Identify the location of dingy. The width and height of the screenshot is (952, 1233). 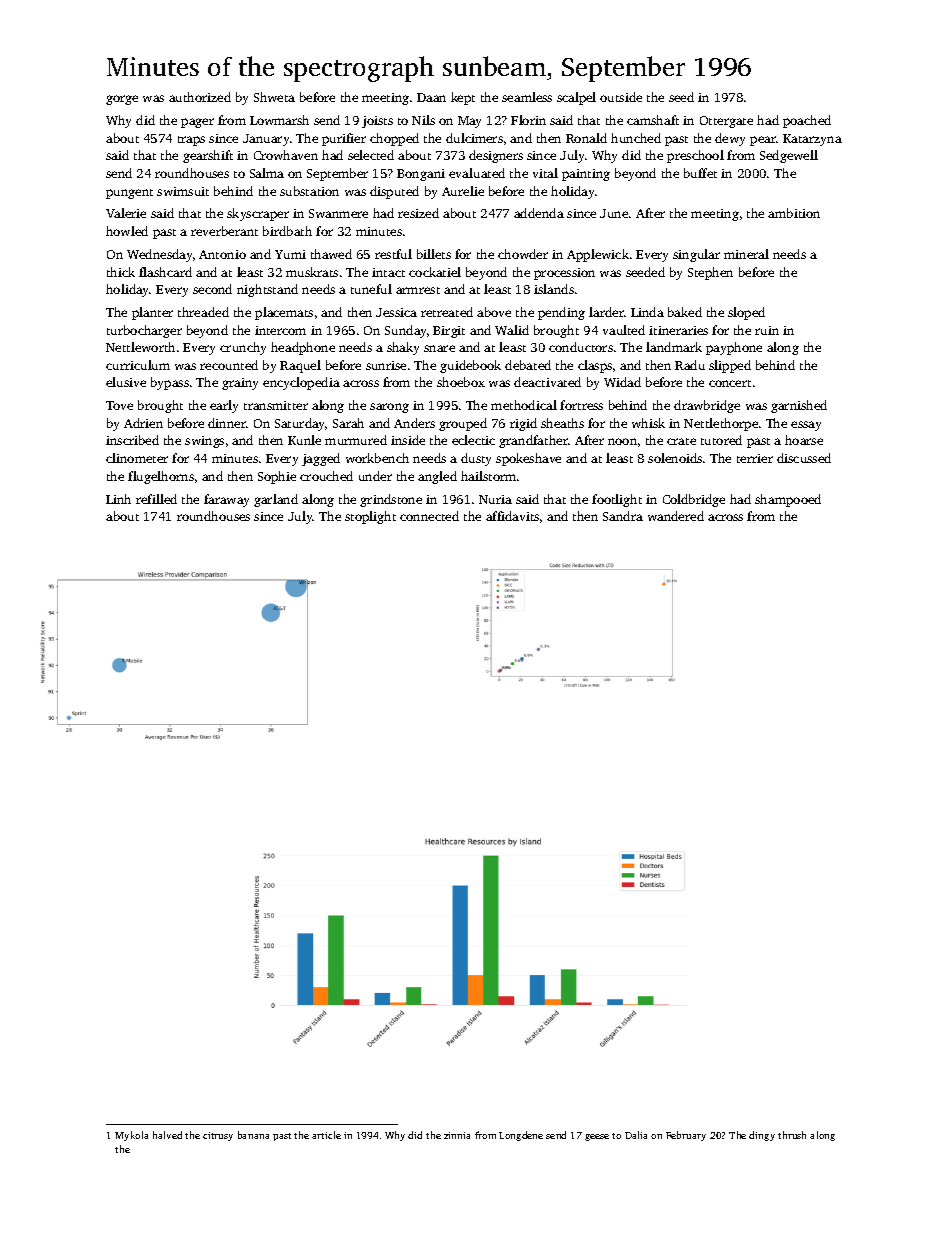
(762, 1136).
